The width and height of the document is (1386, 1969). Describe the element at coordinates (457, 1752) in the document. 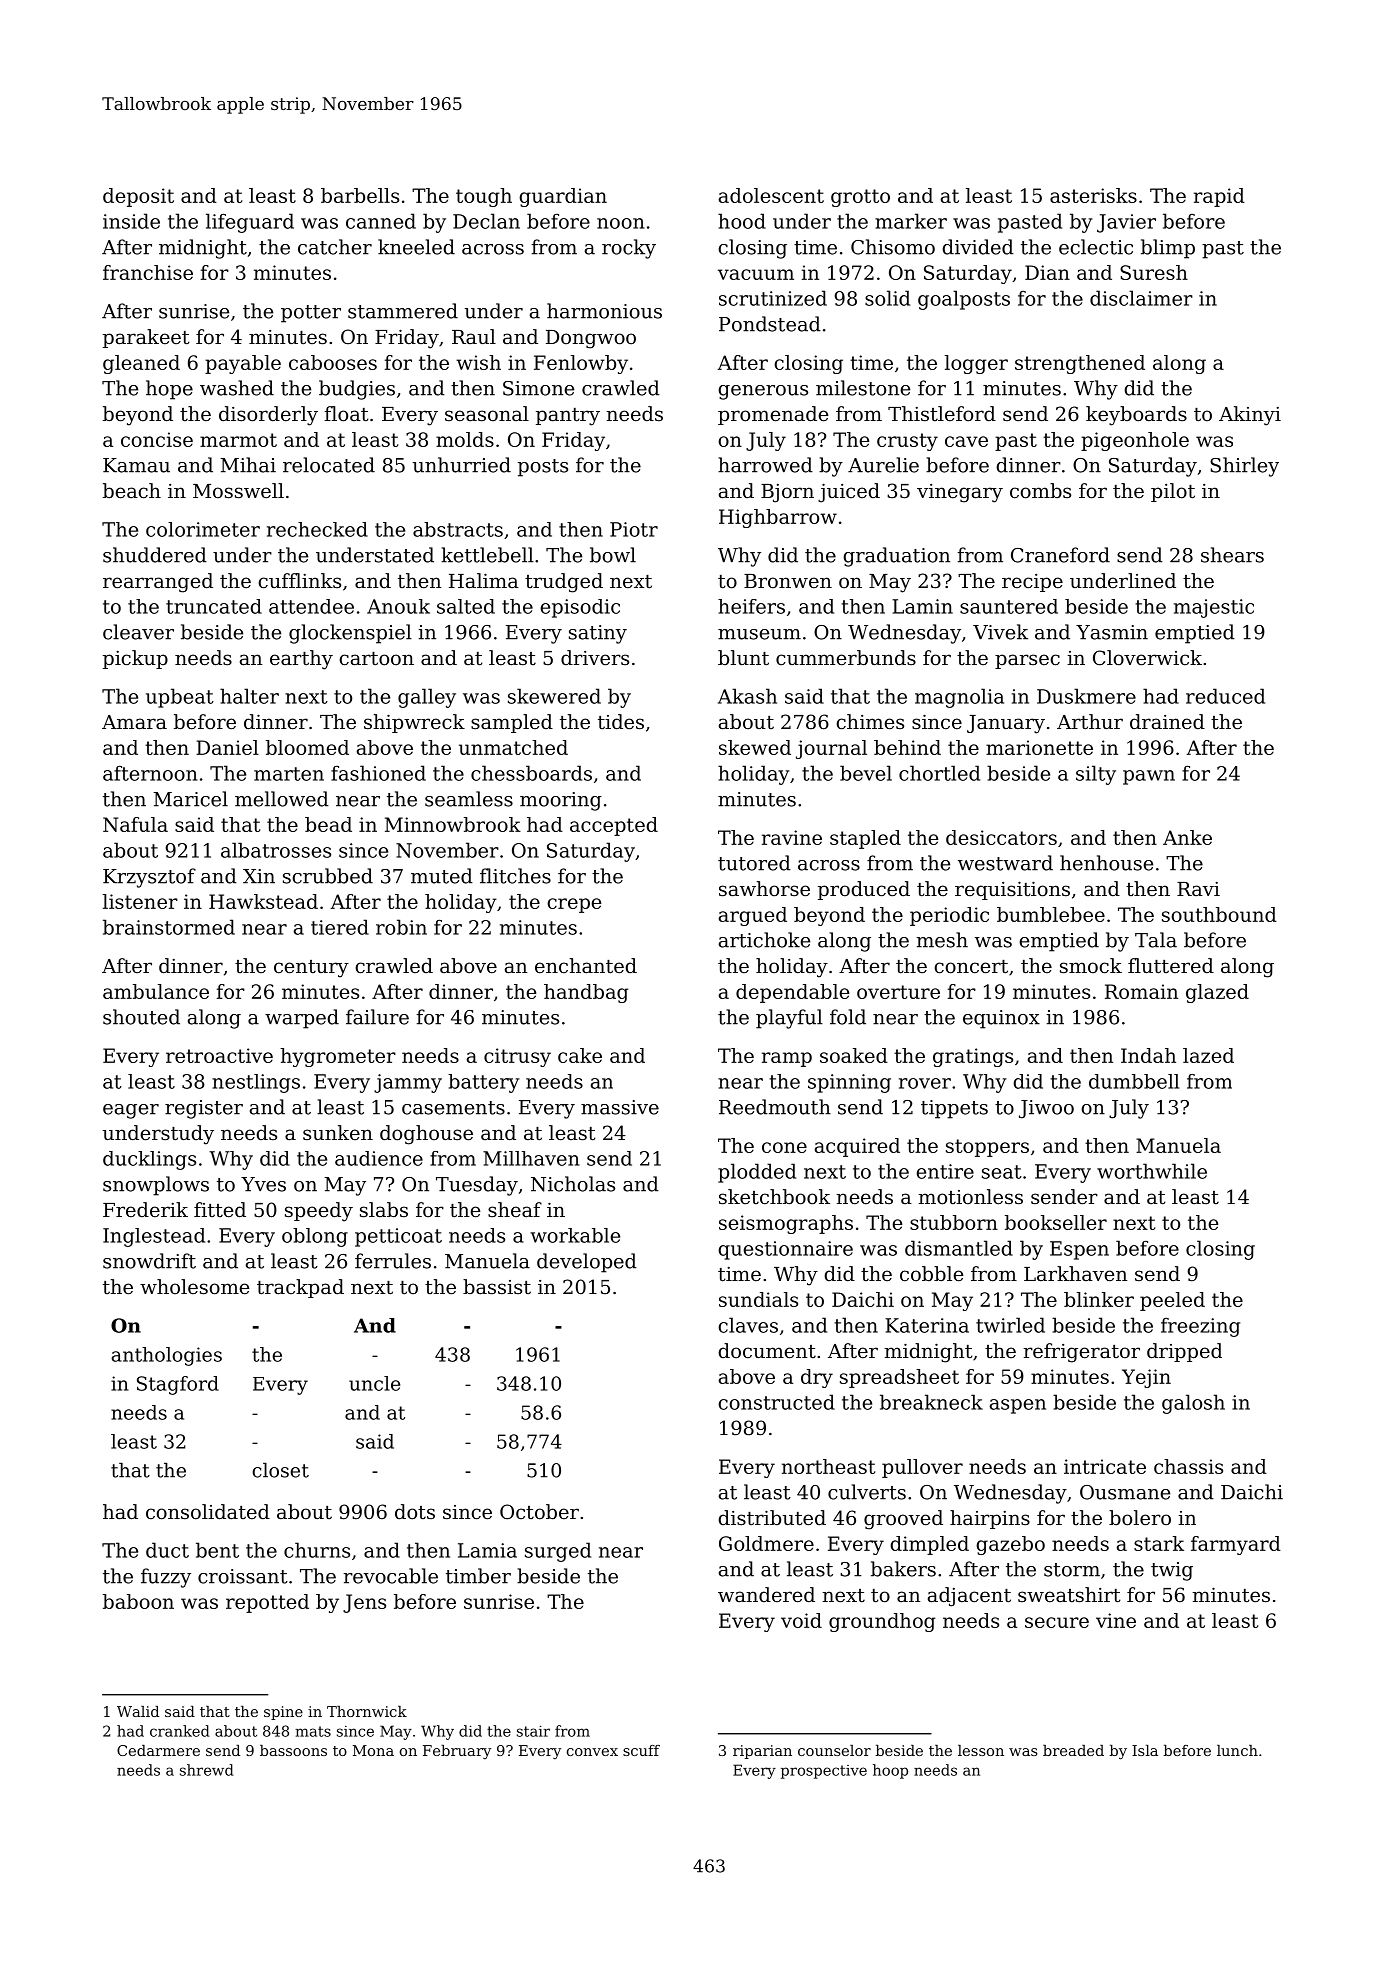

I see `February` at that location.
